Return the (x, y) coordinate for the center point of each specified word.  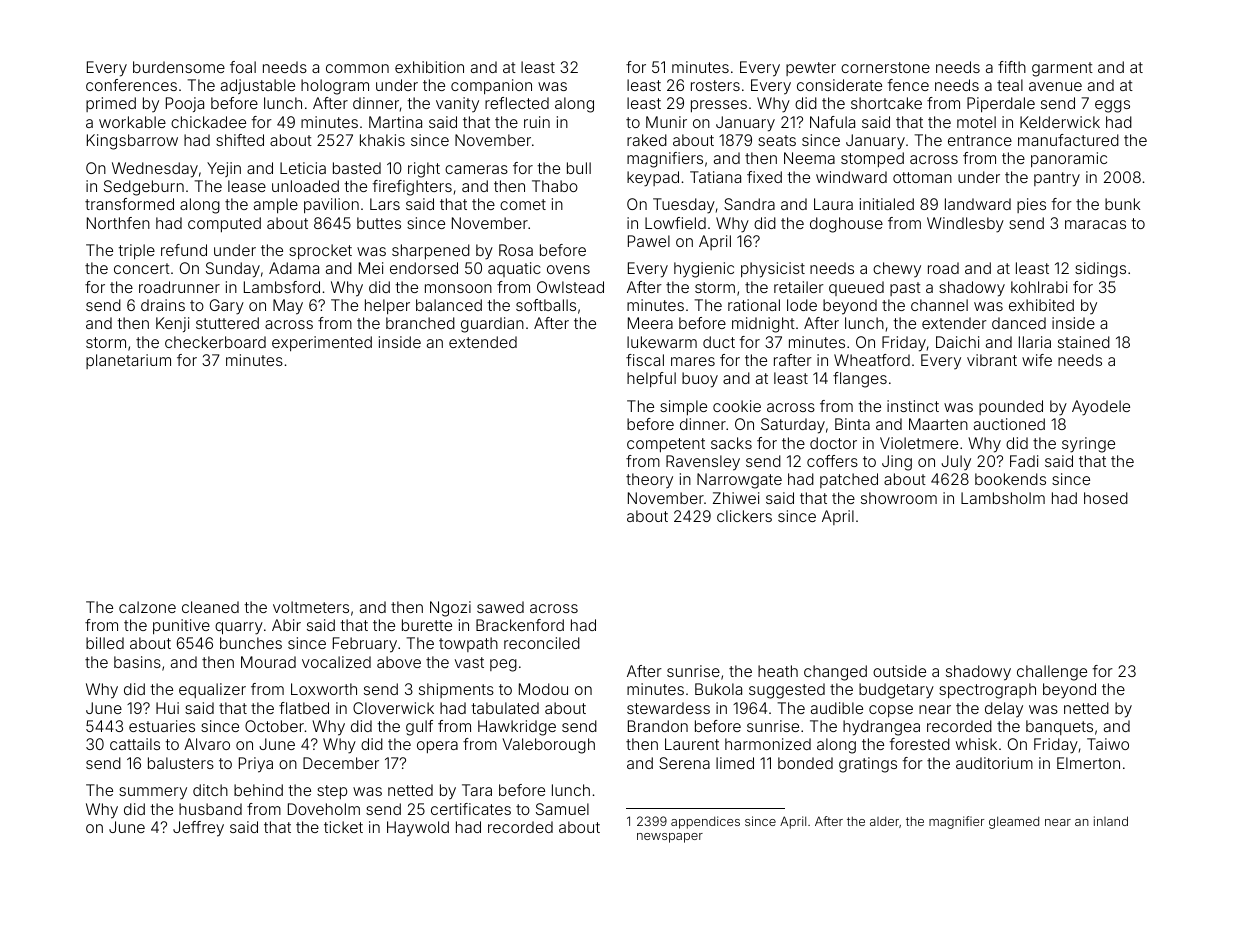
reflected (517, 103)
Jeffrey (198, 829)
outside (899, 671)
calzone (147, 607)
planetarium (128, 361)
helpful (651, 379)
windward (851, 177)
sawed (500, 607)
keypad (653, 179)
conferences (131, 85)
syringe (1088, 445)
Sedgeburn (144, 188)
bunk (1122, 204)
